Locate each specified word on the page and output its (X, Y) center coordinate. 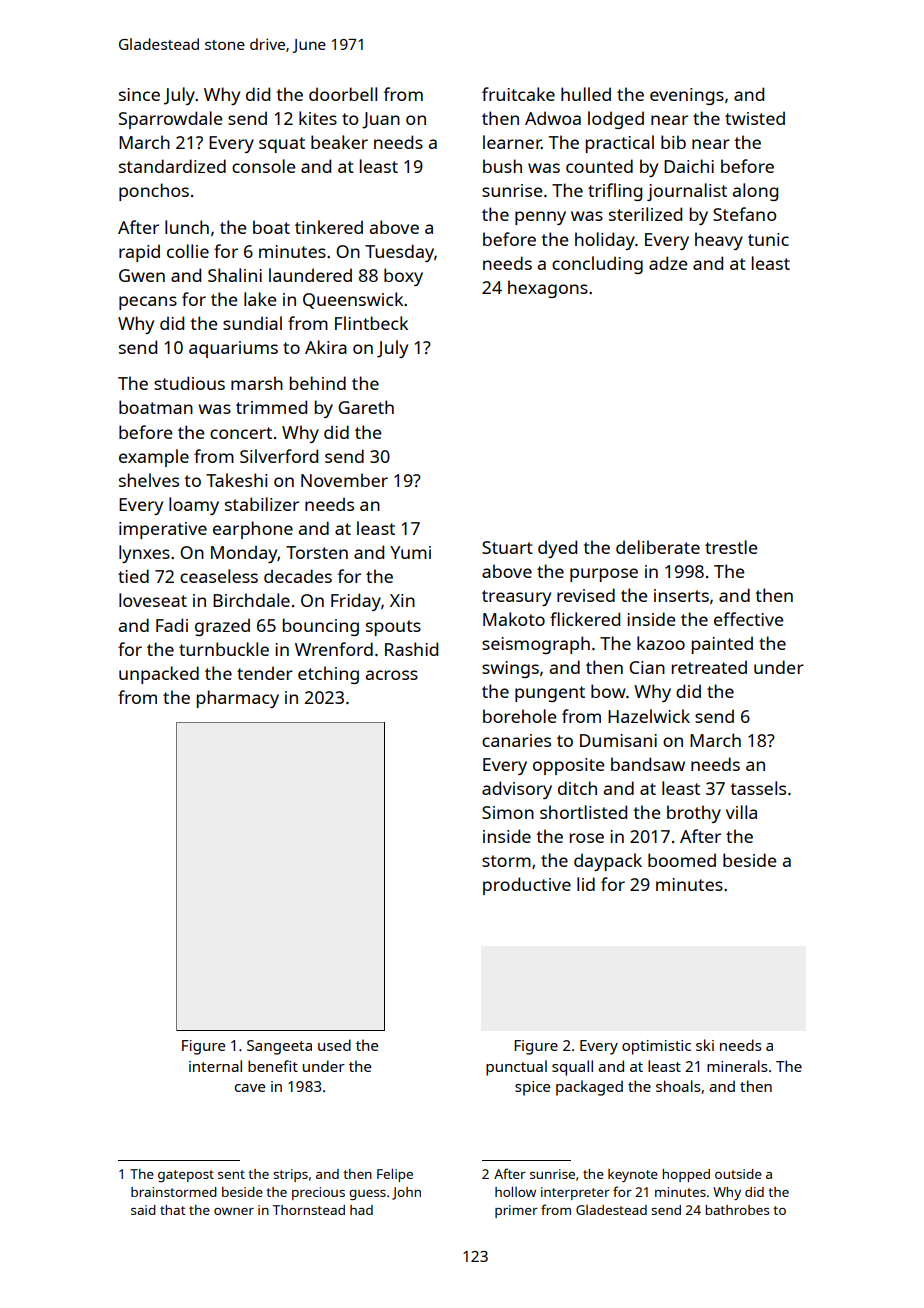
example (154, 458)
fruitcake (518, 94)
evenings (687, 96)
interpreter (575, 1193)
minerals (737, 1066)
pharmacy (238, 699)
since (139, 94)
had (361, 1210)
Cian (647, 667)
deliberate (658, 547)
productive (527, 886)
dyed (557, 549)
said (143, 1210)
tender (265, 673)
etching (328, 675)
